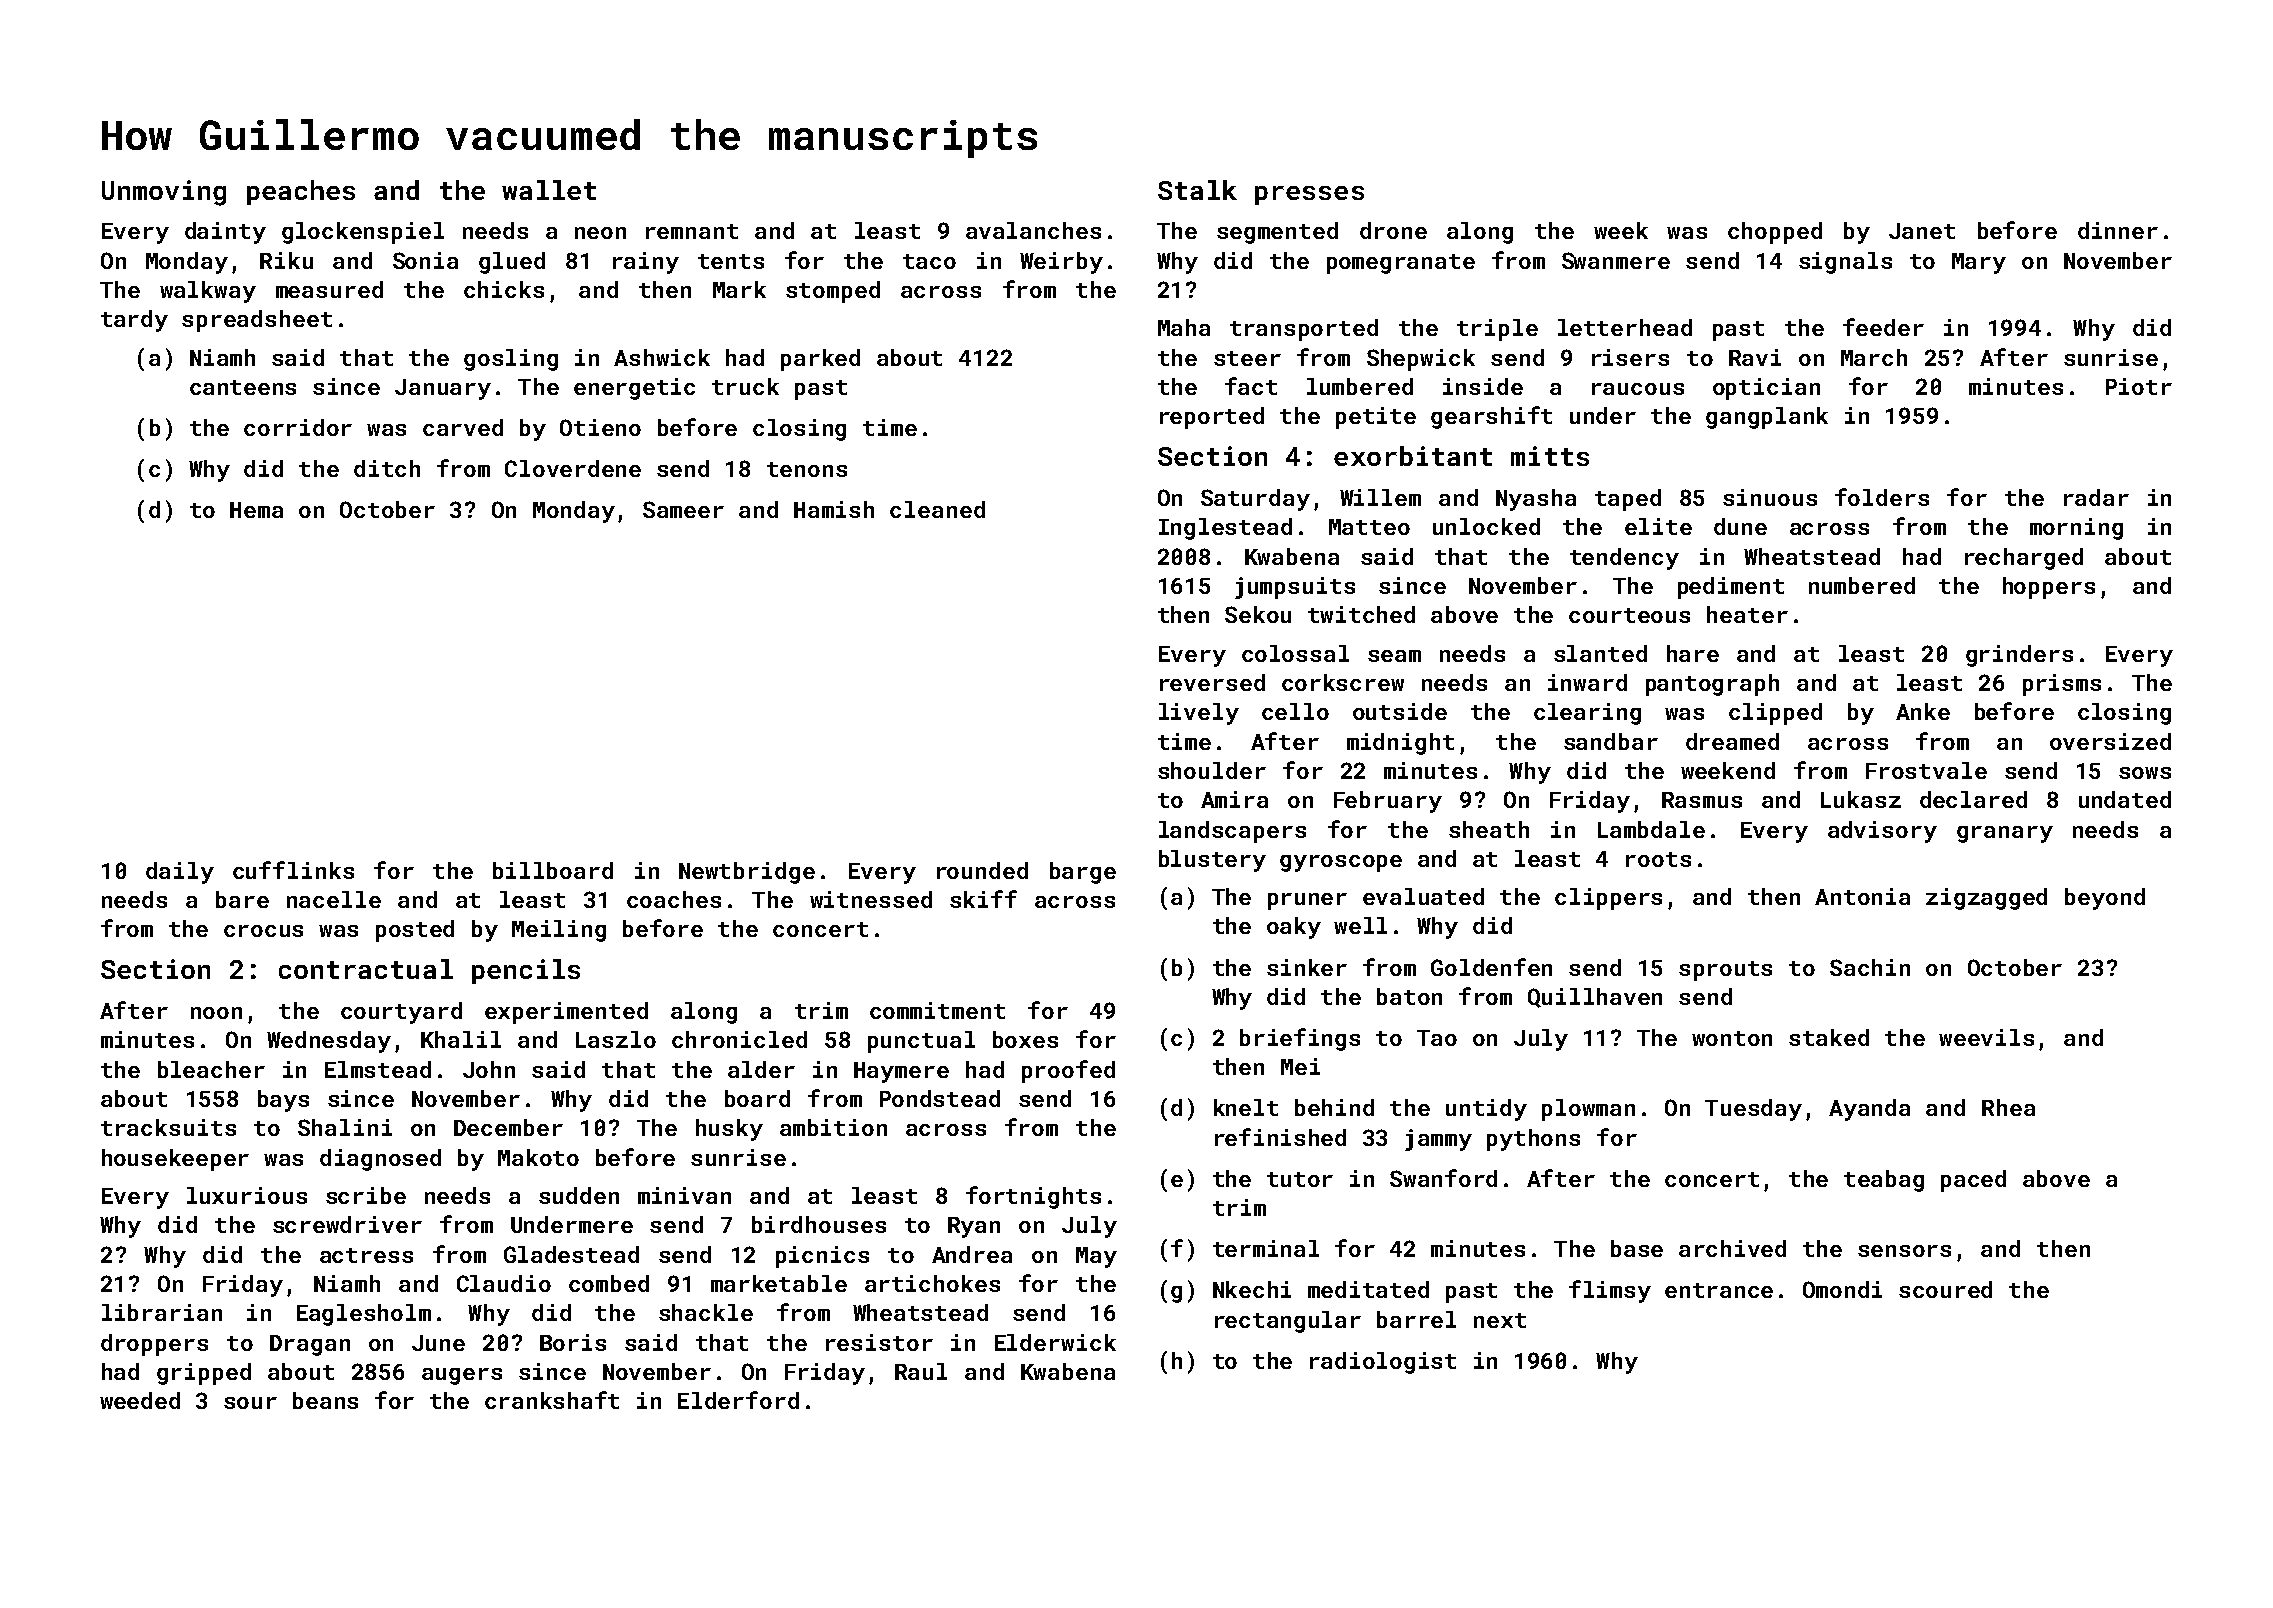 This page has width=2273, height=1608. What do you see at coordinates (1862, 585) in the page?
I see `numbered` at bounding box center [1862, 585].
